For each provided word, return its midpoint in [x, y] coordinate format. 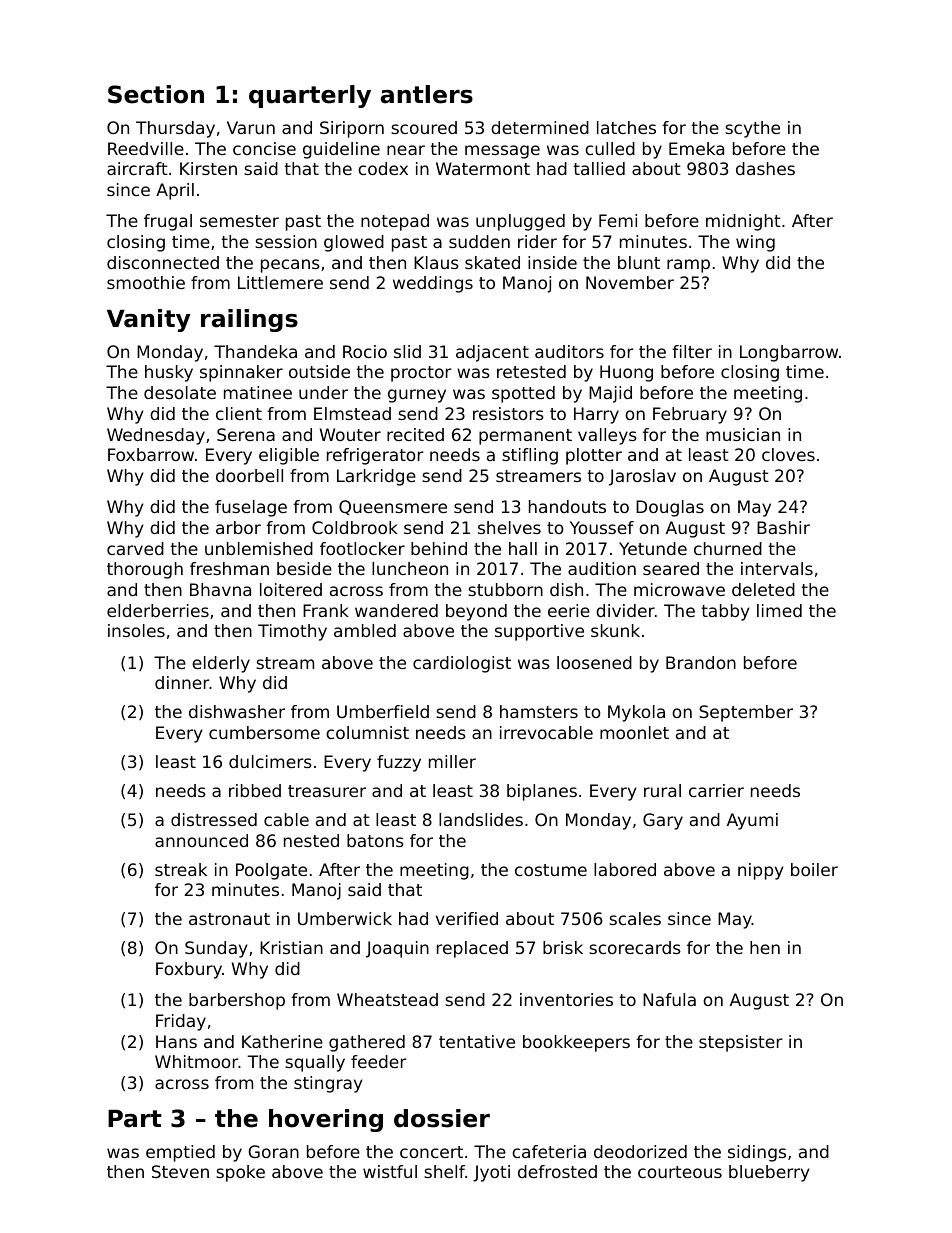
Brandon [701, 662]
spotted [523, 394]
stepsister [741, 1043]
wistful [390, 1171]
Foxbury [189, 970]
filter [692, 351]
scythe [752, 129]
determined [540, 127]
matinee [258, 392]
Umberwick [345, 918]
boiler [814, 869]
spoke [240, 1173]
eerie [569, 610]
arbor [238, 527]
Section [156, 94]
